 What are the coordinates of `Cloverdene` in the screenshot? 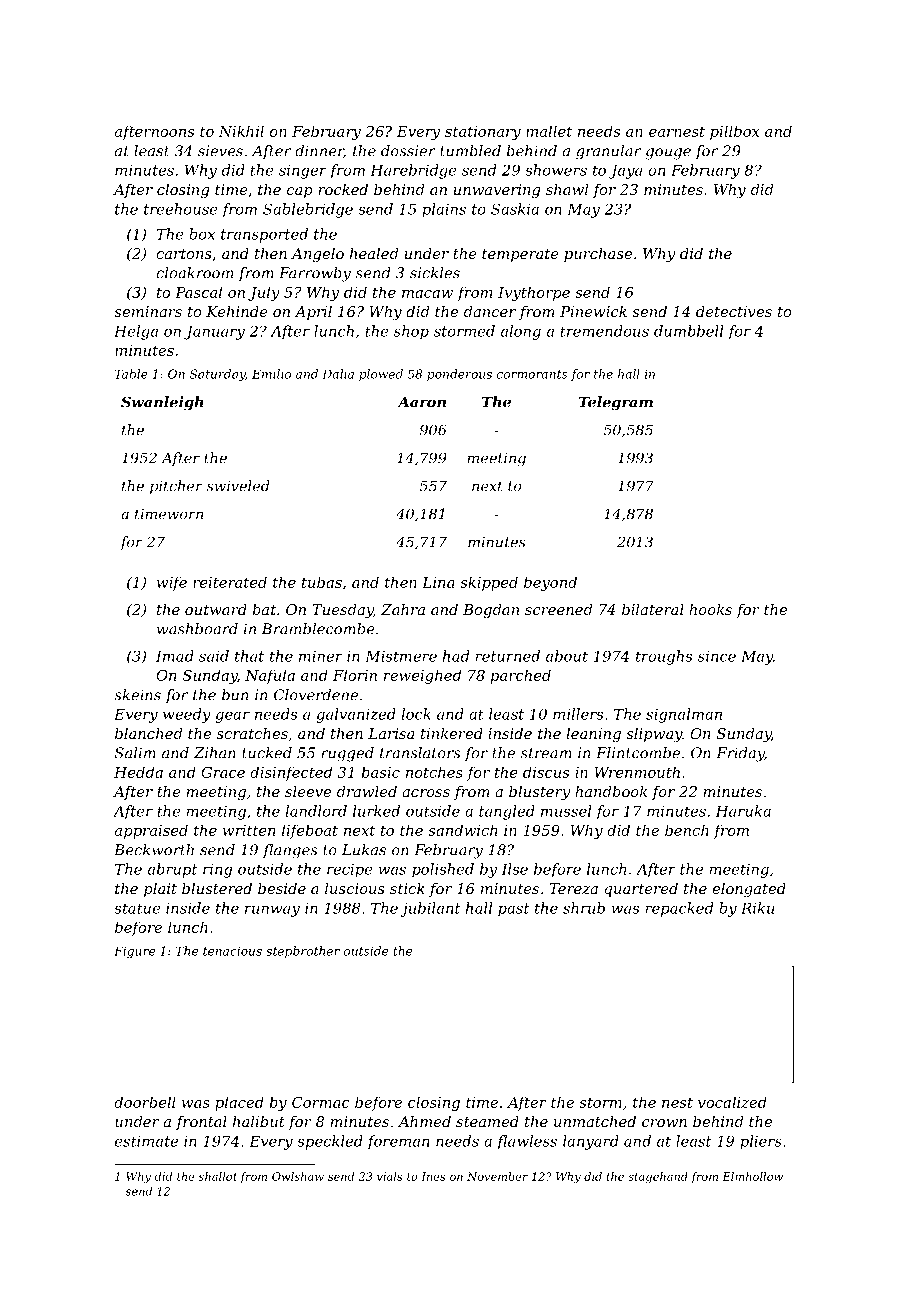 It's located at (316, 695).
